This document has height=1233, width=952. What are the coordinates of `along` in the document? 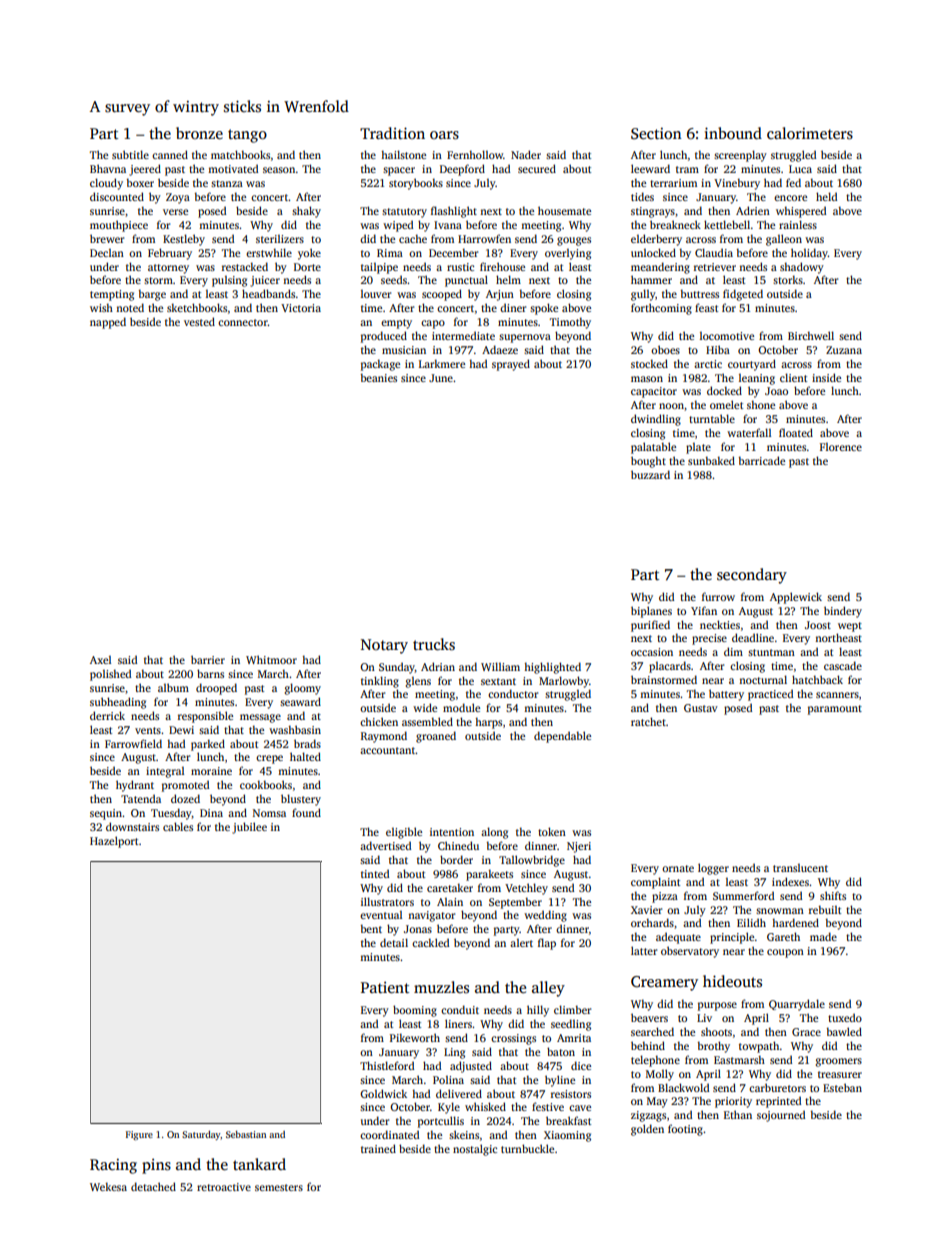 It's located at (494, 833).
